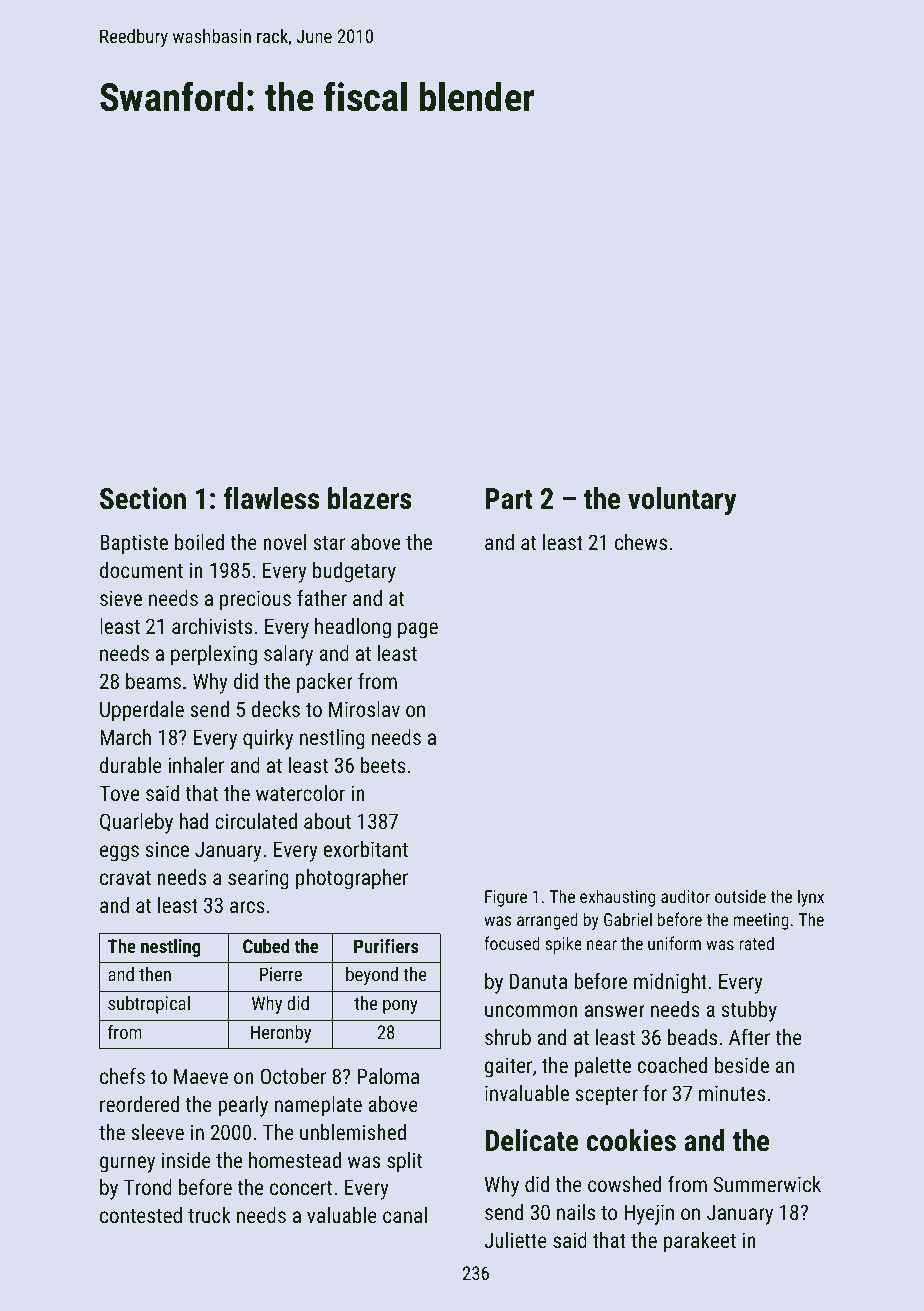  I want to click on canal, so click(405, 1215).
